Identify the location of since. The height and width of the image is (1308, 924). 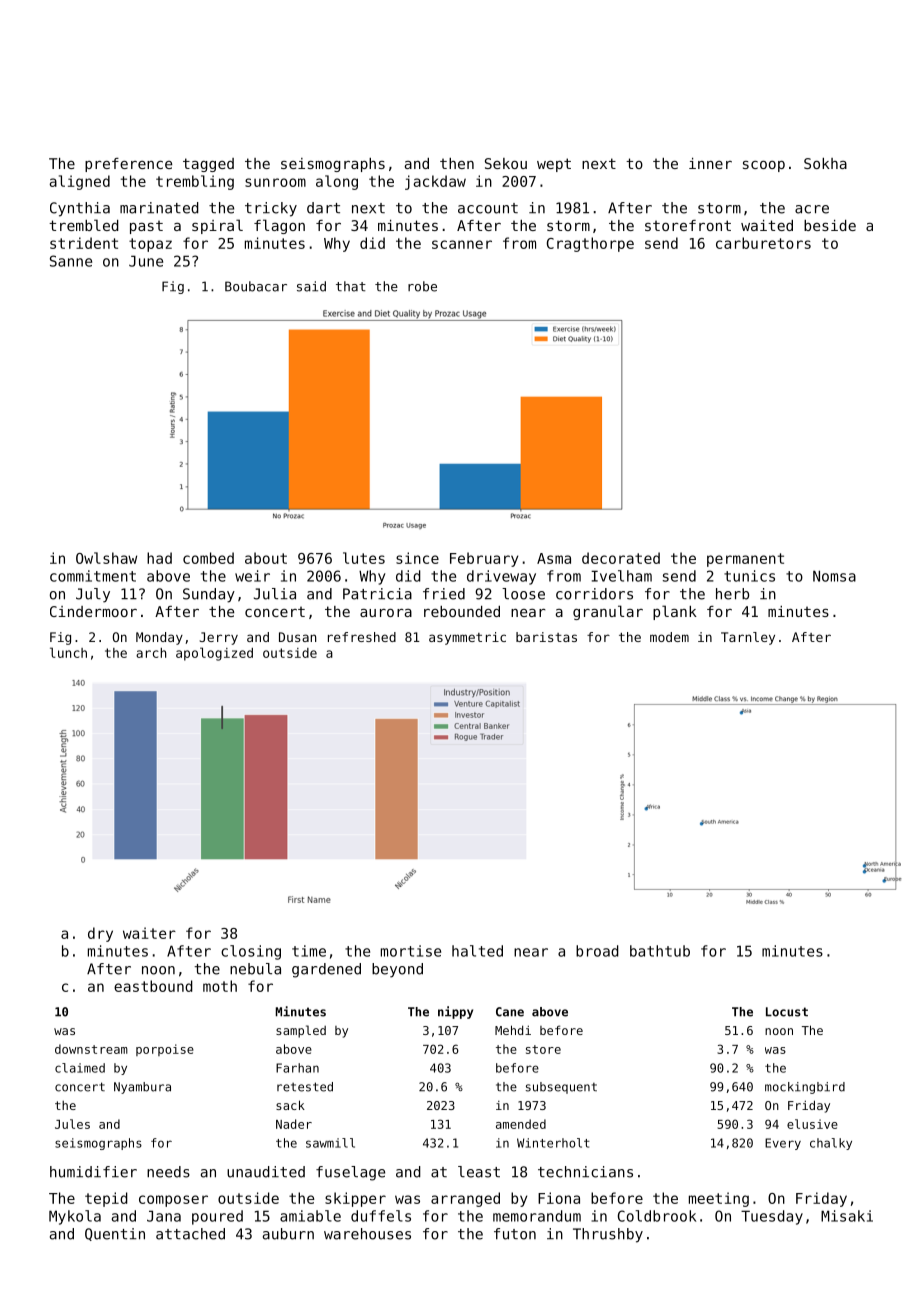
(417, 558).
